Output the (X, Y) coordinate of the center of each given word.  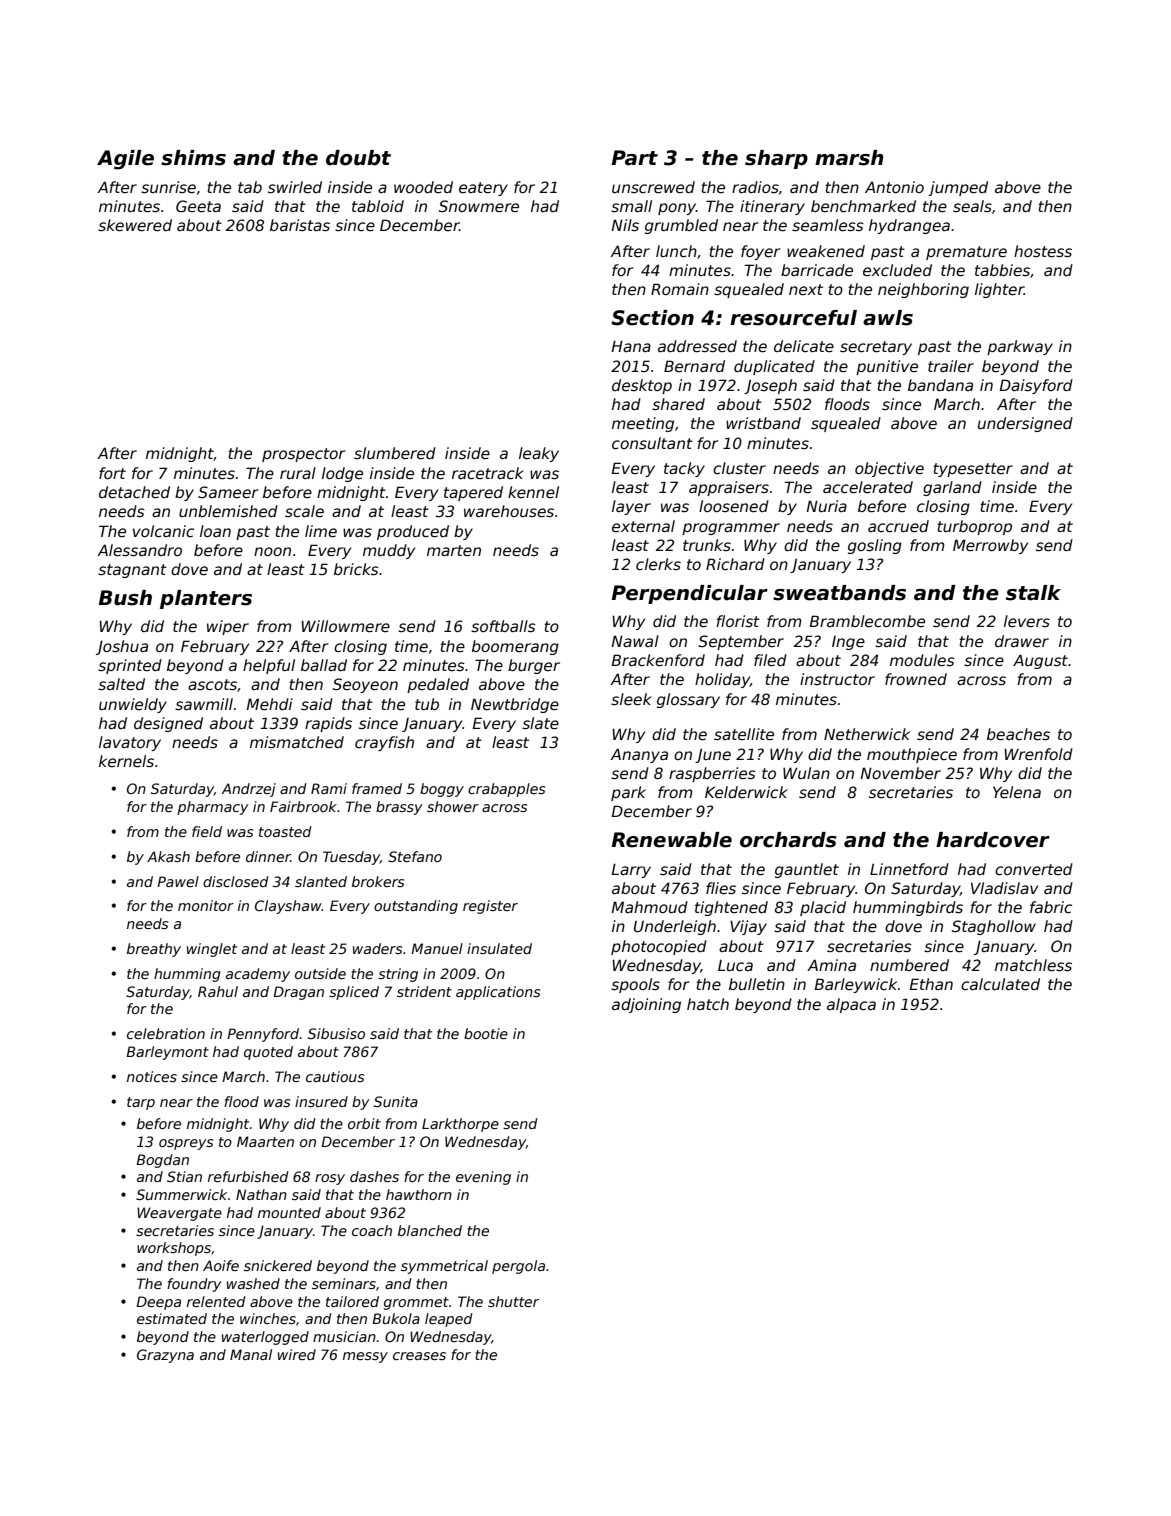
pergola (518, 1267)
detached (134, 492)
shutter (513, 1301)
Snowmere (479, 206)
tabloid (378, 206)
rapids (328, 724)
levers (1027, 621)
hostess (1043, 251)
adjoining (646, 1005)
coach (372, 1230)
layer (631, 507)
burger (534, 666)
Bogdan (162, 1161)
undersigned (1025, 424)
